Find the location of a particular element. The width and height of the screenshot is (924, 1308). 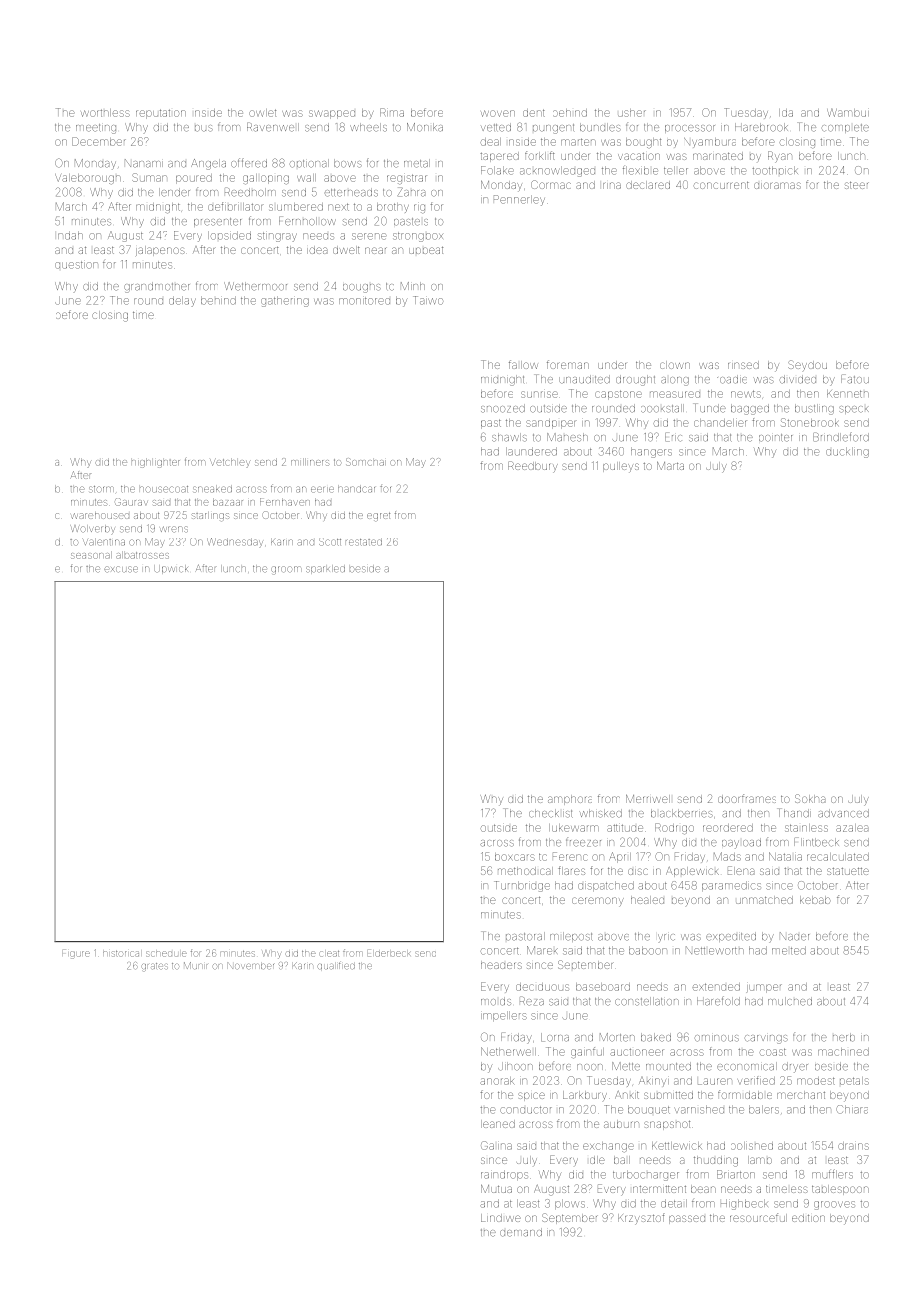

Somchai is located at coordinates (366, 462).
